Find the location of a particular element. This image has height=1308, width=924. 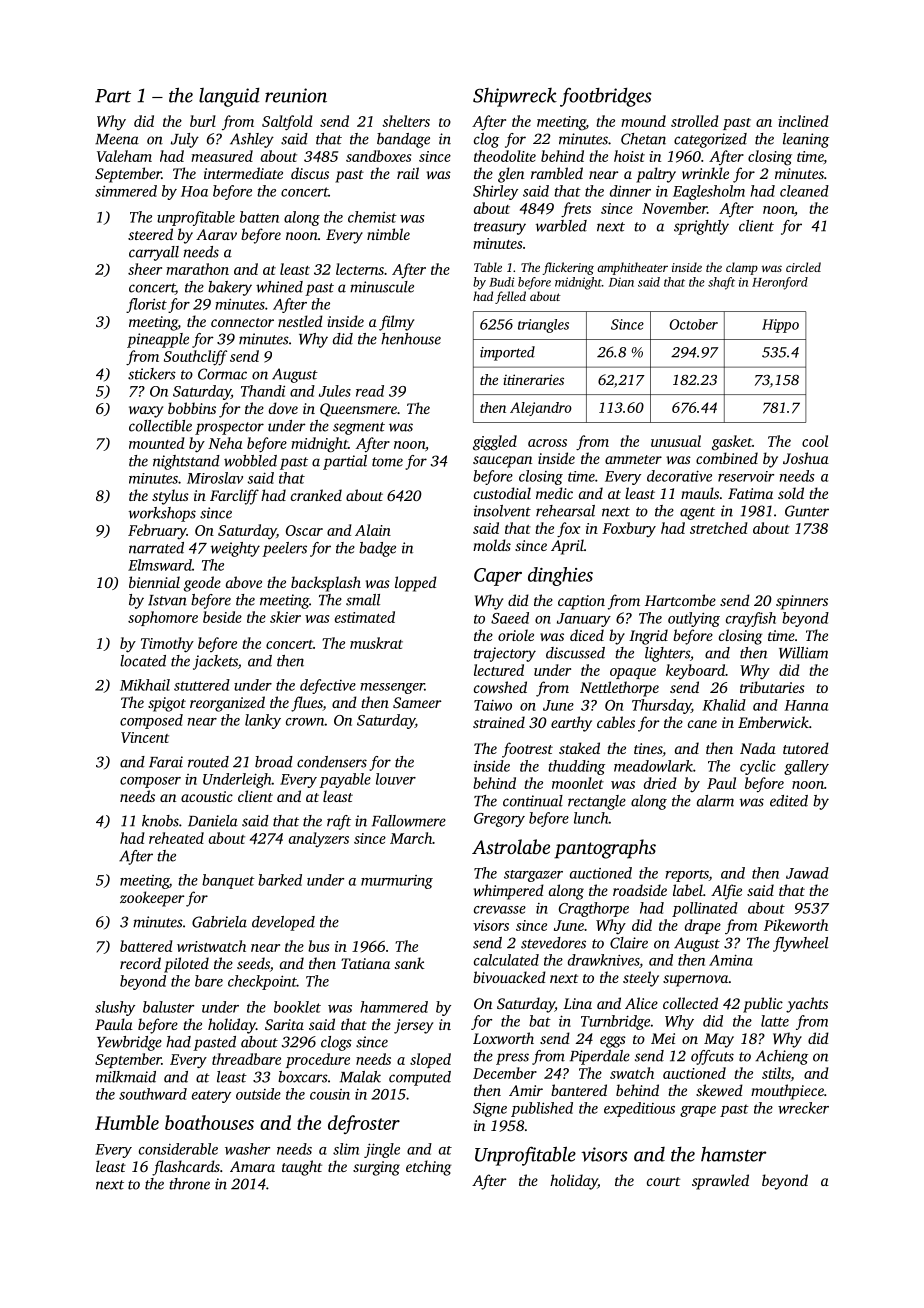

Shipwreck is located at coordinates (515, 97).
